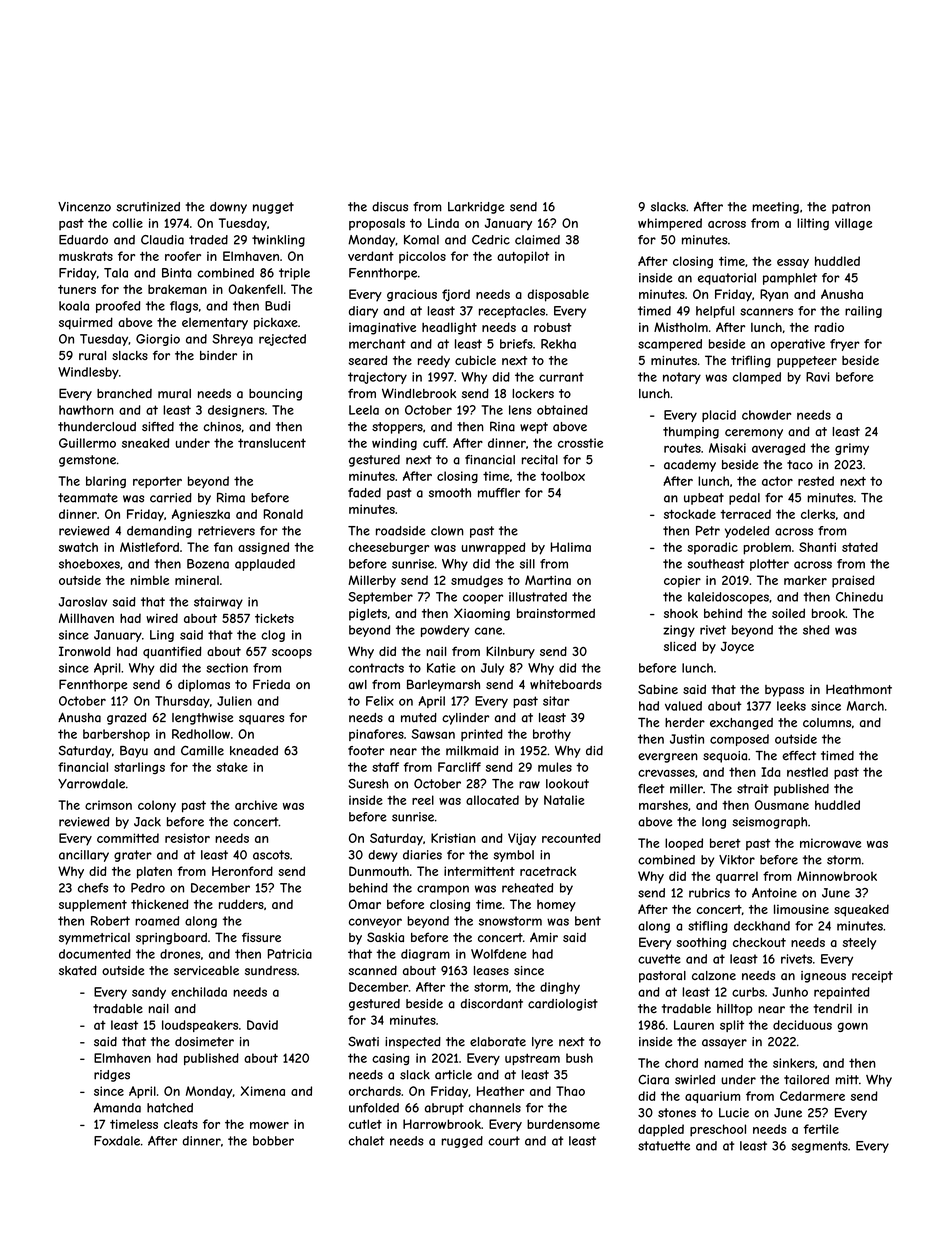 Image resolution: width=952 pixels, height=1233 pixels. I want to click on praised, so click(853, 581).
